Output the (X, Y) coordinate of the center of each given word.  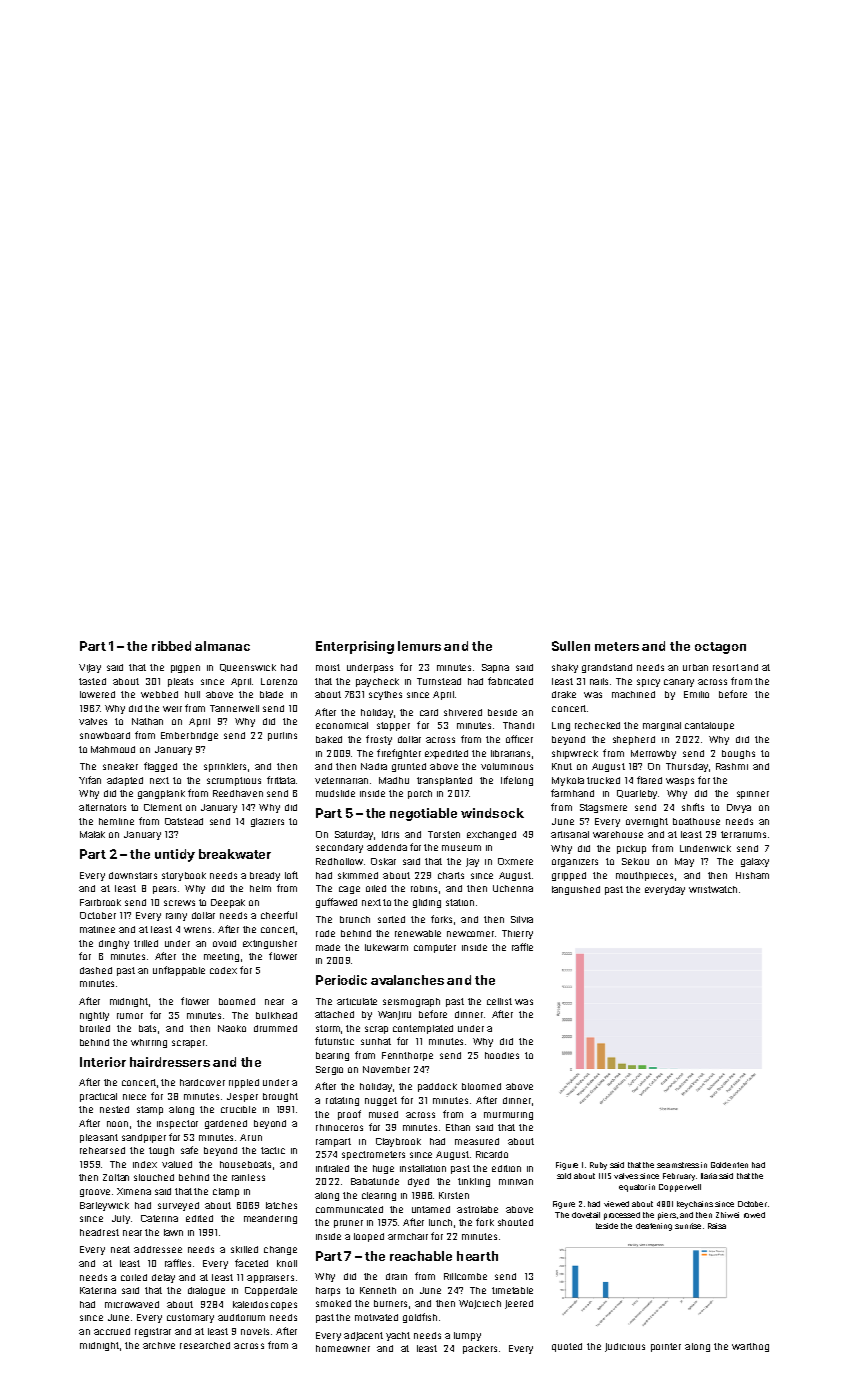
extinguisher (270, 944)
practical (98, 1097)
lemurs (419, 646)
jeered (519, 1304)
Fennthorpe (407, 1056)
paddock (437, 1087)
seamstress (678, 1165)
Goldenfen (729, 1165)
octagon (720, 648)
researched (205, 1345)
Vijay (90, 668)
